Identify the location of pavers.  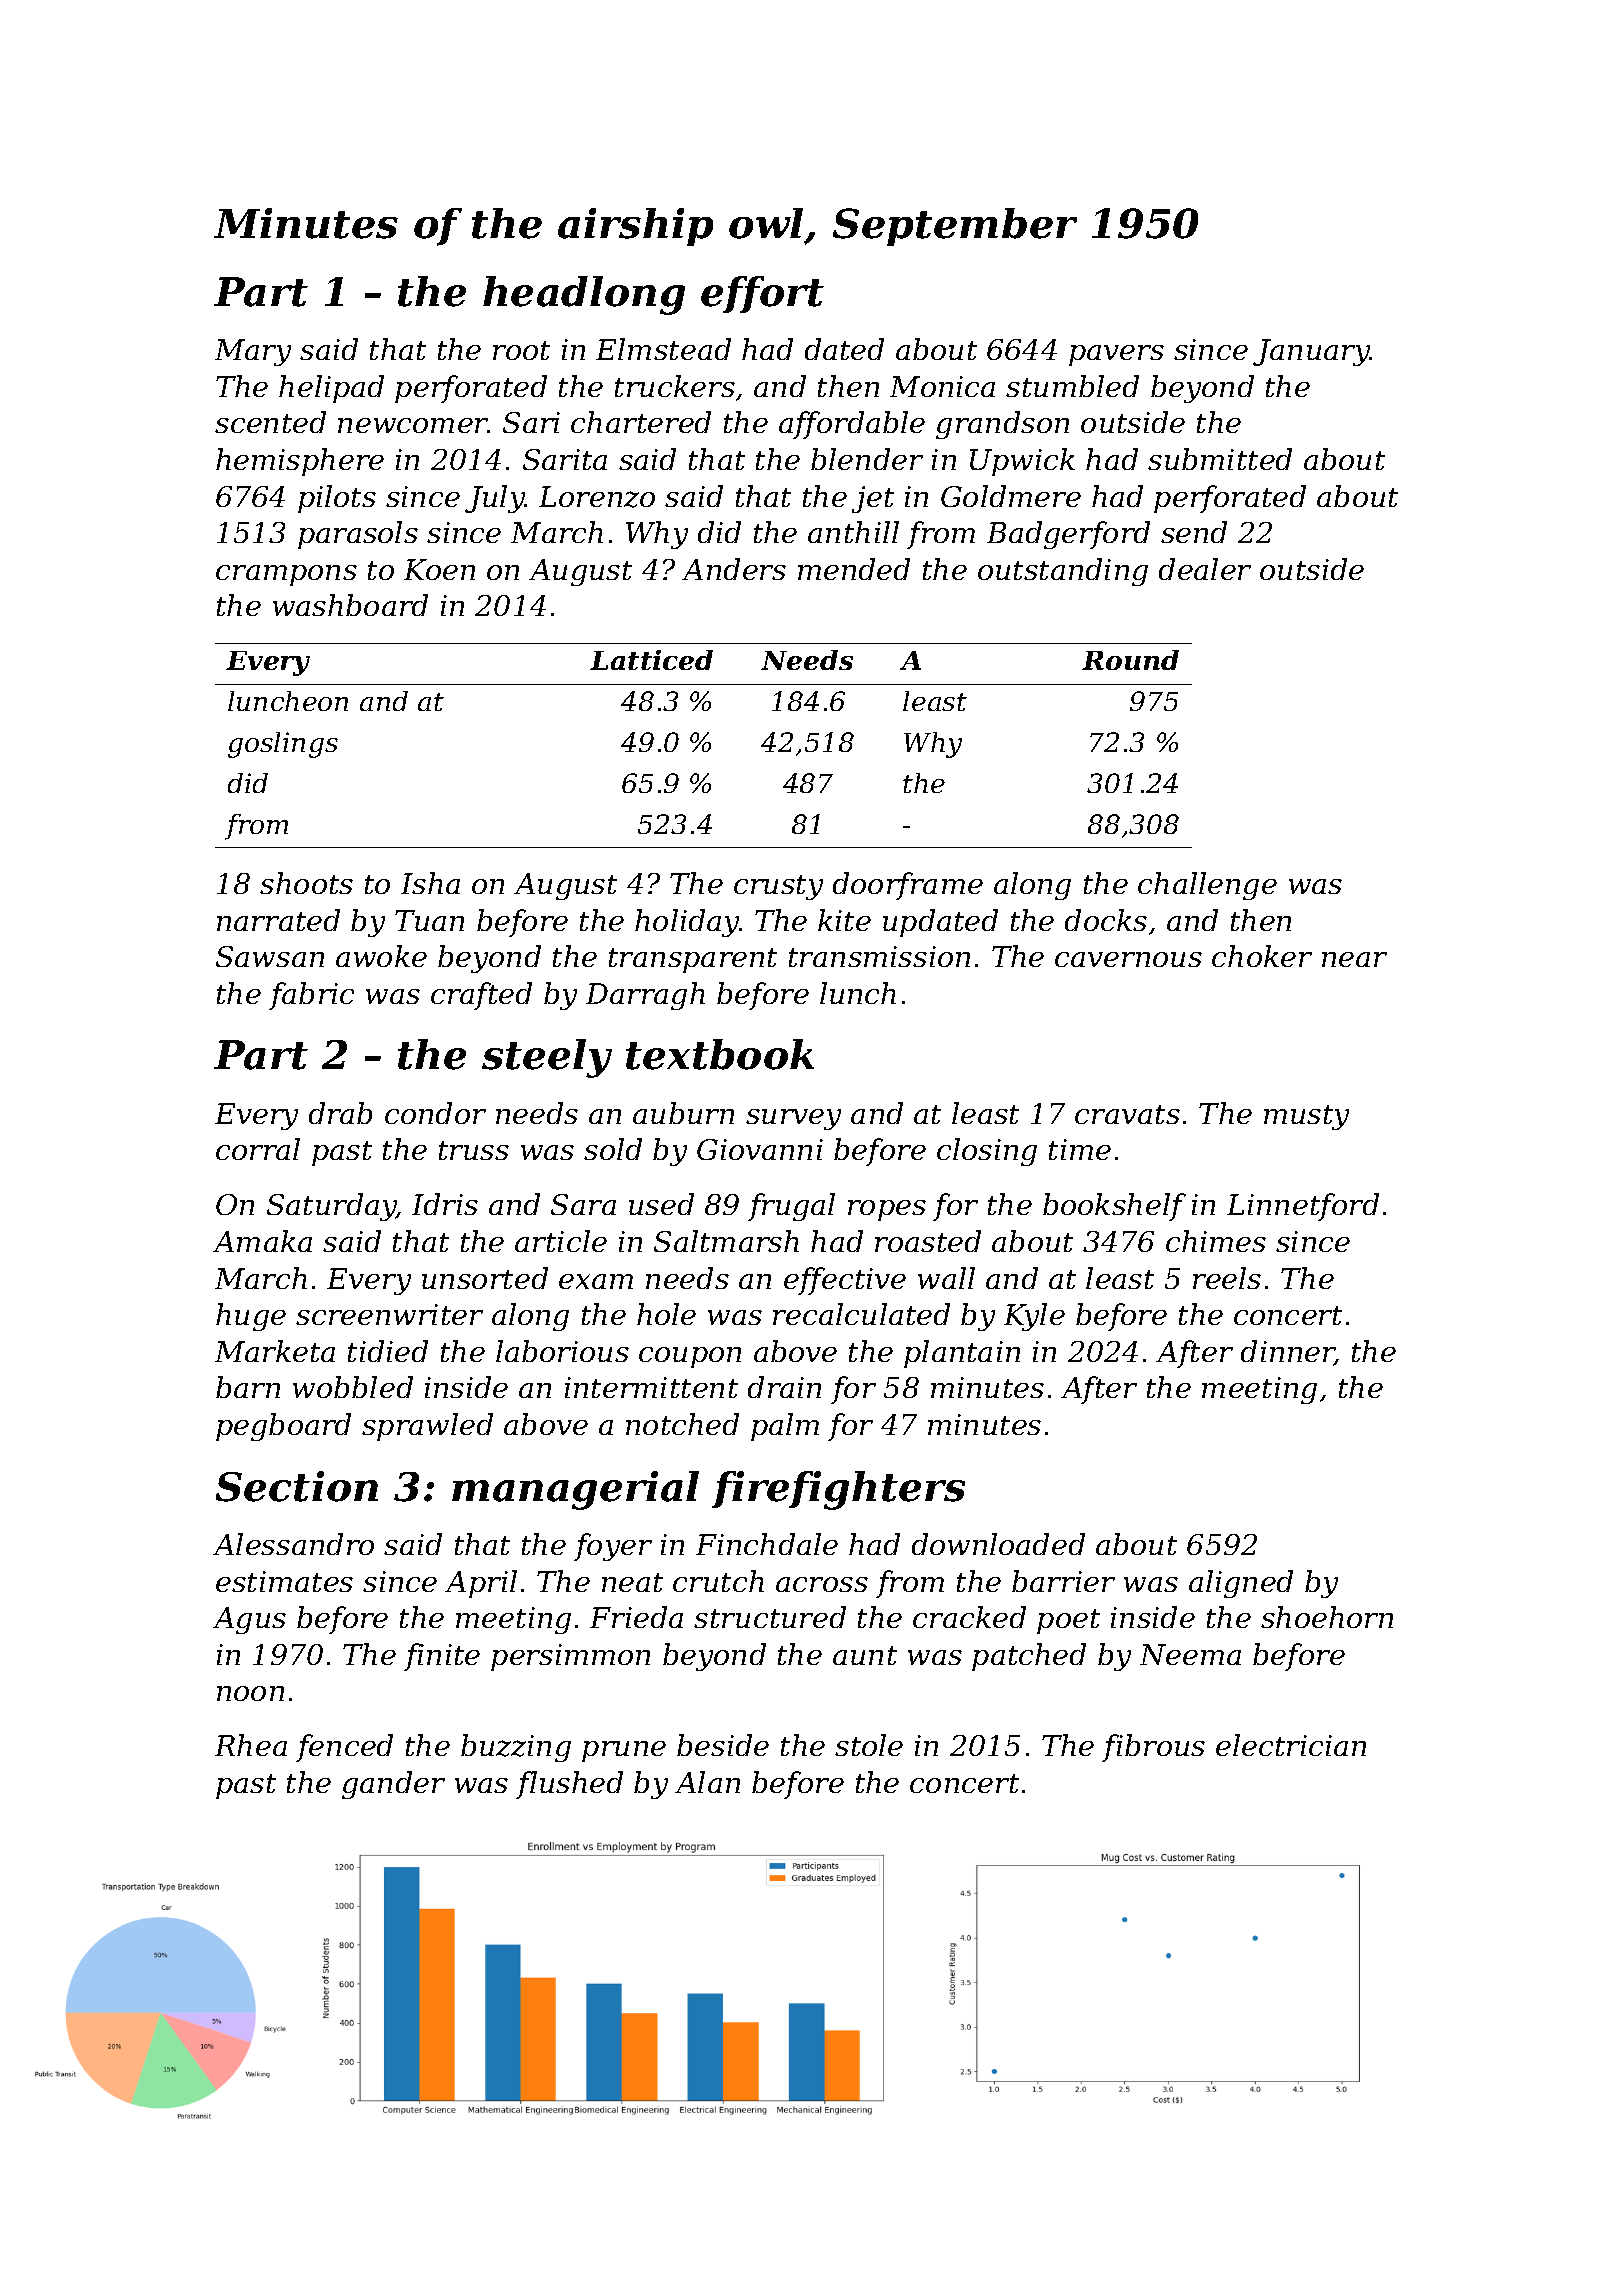
(1116, 355).
